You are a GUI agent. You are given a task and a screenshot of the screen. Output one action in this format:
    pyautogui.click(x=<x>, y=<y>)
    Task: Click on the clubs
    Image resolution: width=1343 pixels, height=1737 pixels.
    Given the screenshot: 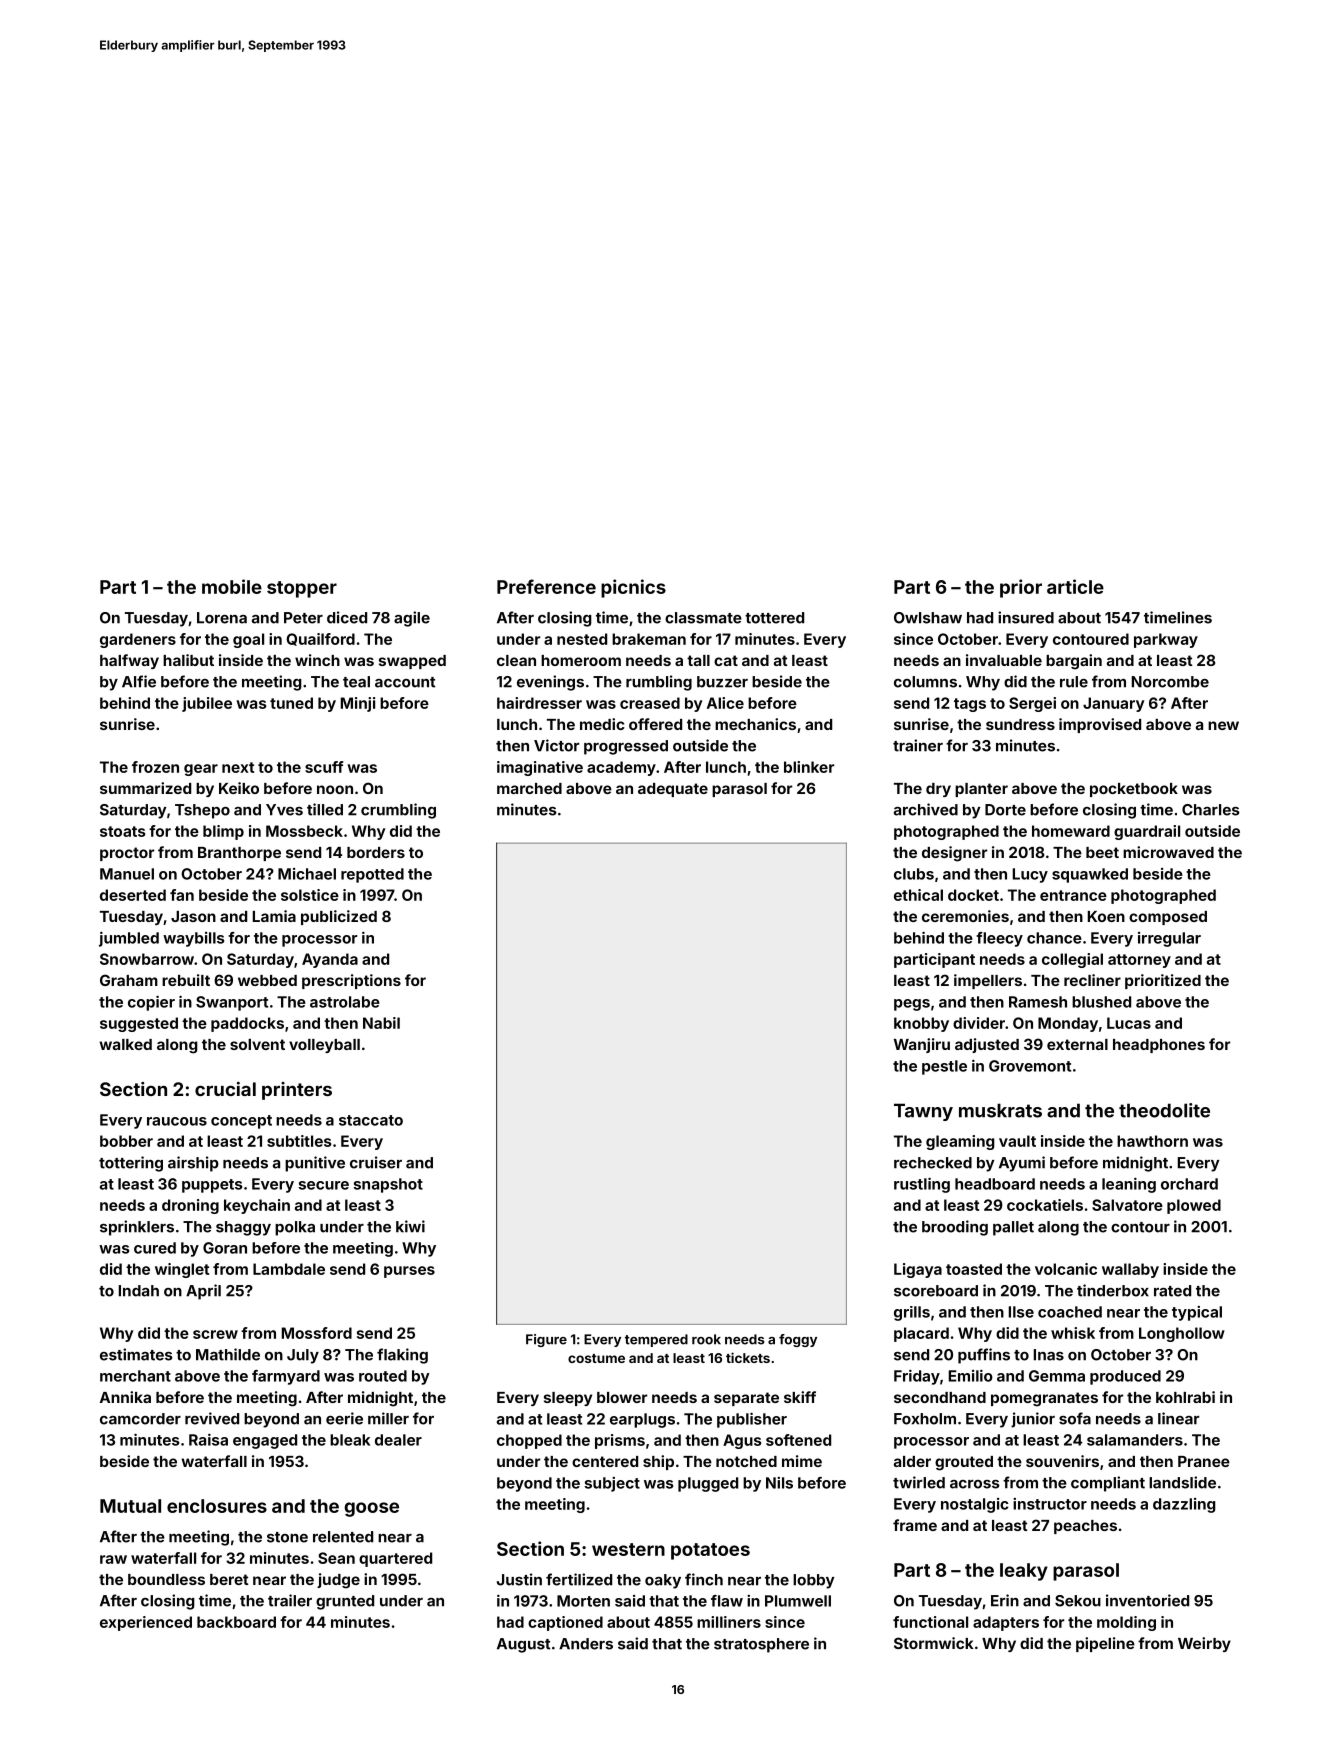 What is the action you would take?
    pyautogui.click(x=914, y=874)
